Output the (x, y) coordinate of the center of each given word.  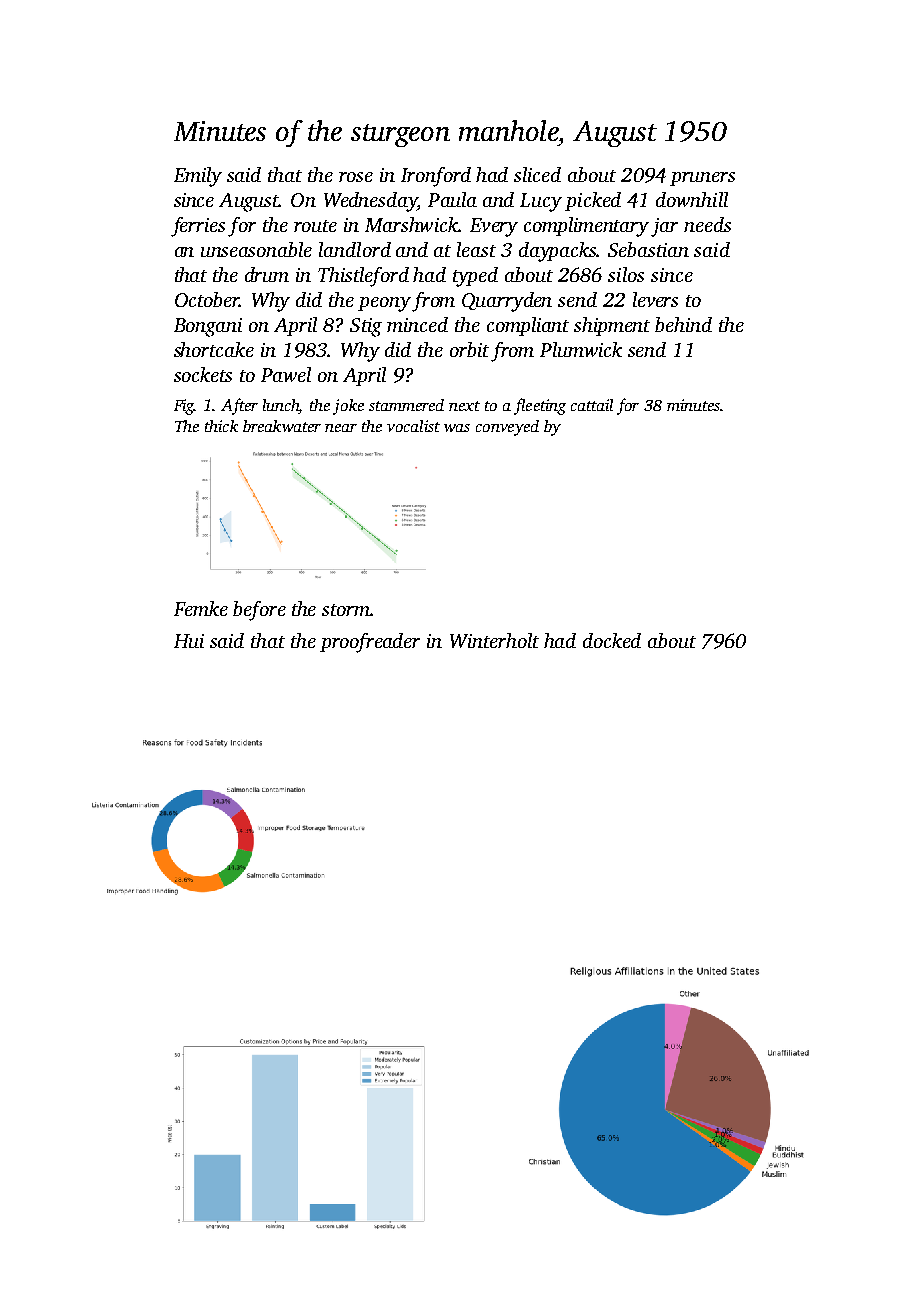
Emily (198, 177)
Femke (201, 608)
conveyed (507, 428)
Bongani (208, 327)
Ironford (436, 177)
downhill (692, 199)
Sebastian (648, 249)
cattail (592, 405)
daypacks (558, 252)
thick (221, 426)
